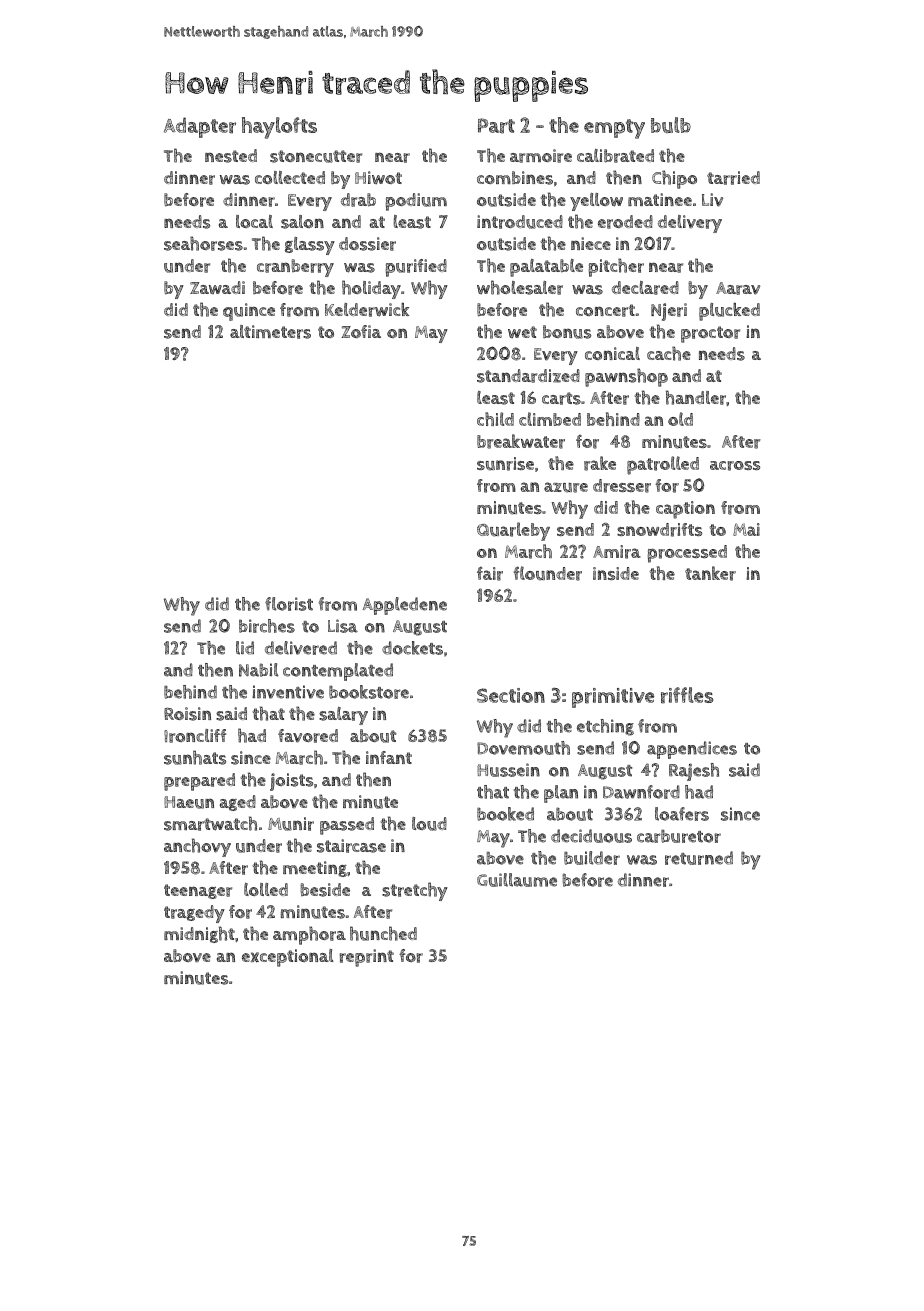 This document has height=1311, width=924. What do you see at coordinates (199, 934) in the document?
I see `midnight` at bounding box center [199, 934].
